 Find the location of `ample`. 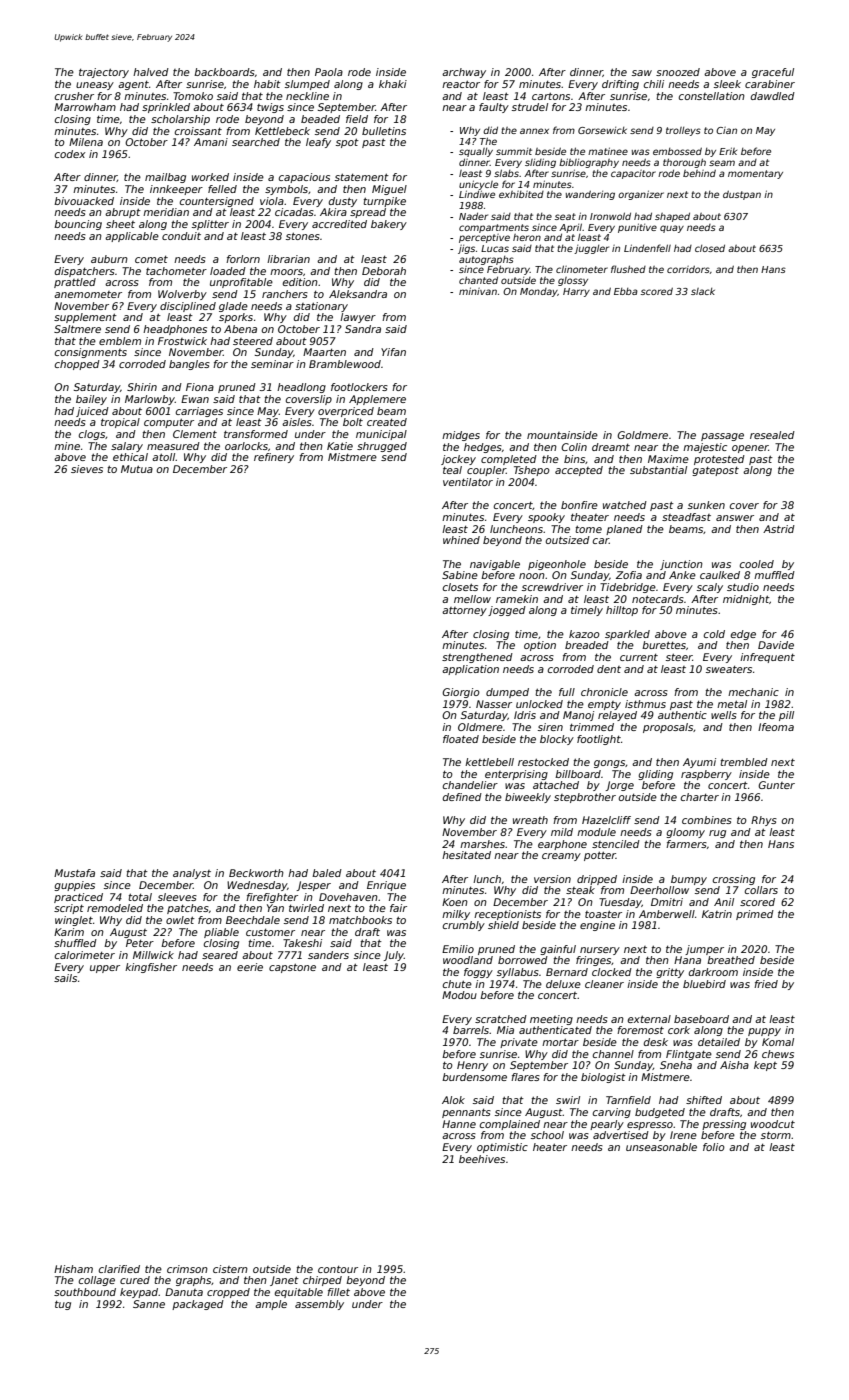

ample is located at coordinates (271, 1305).
